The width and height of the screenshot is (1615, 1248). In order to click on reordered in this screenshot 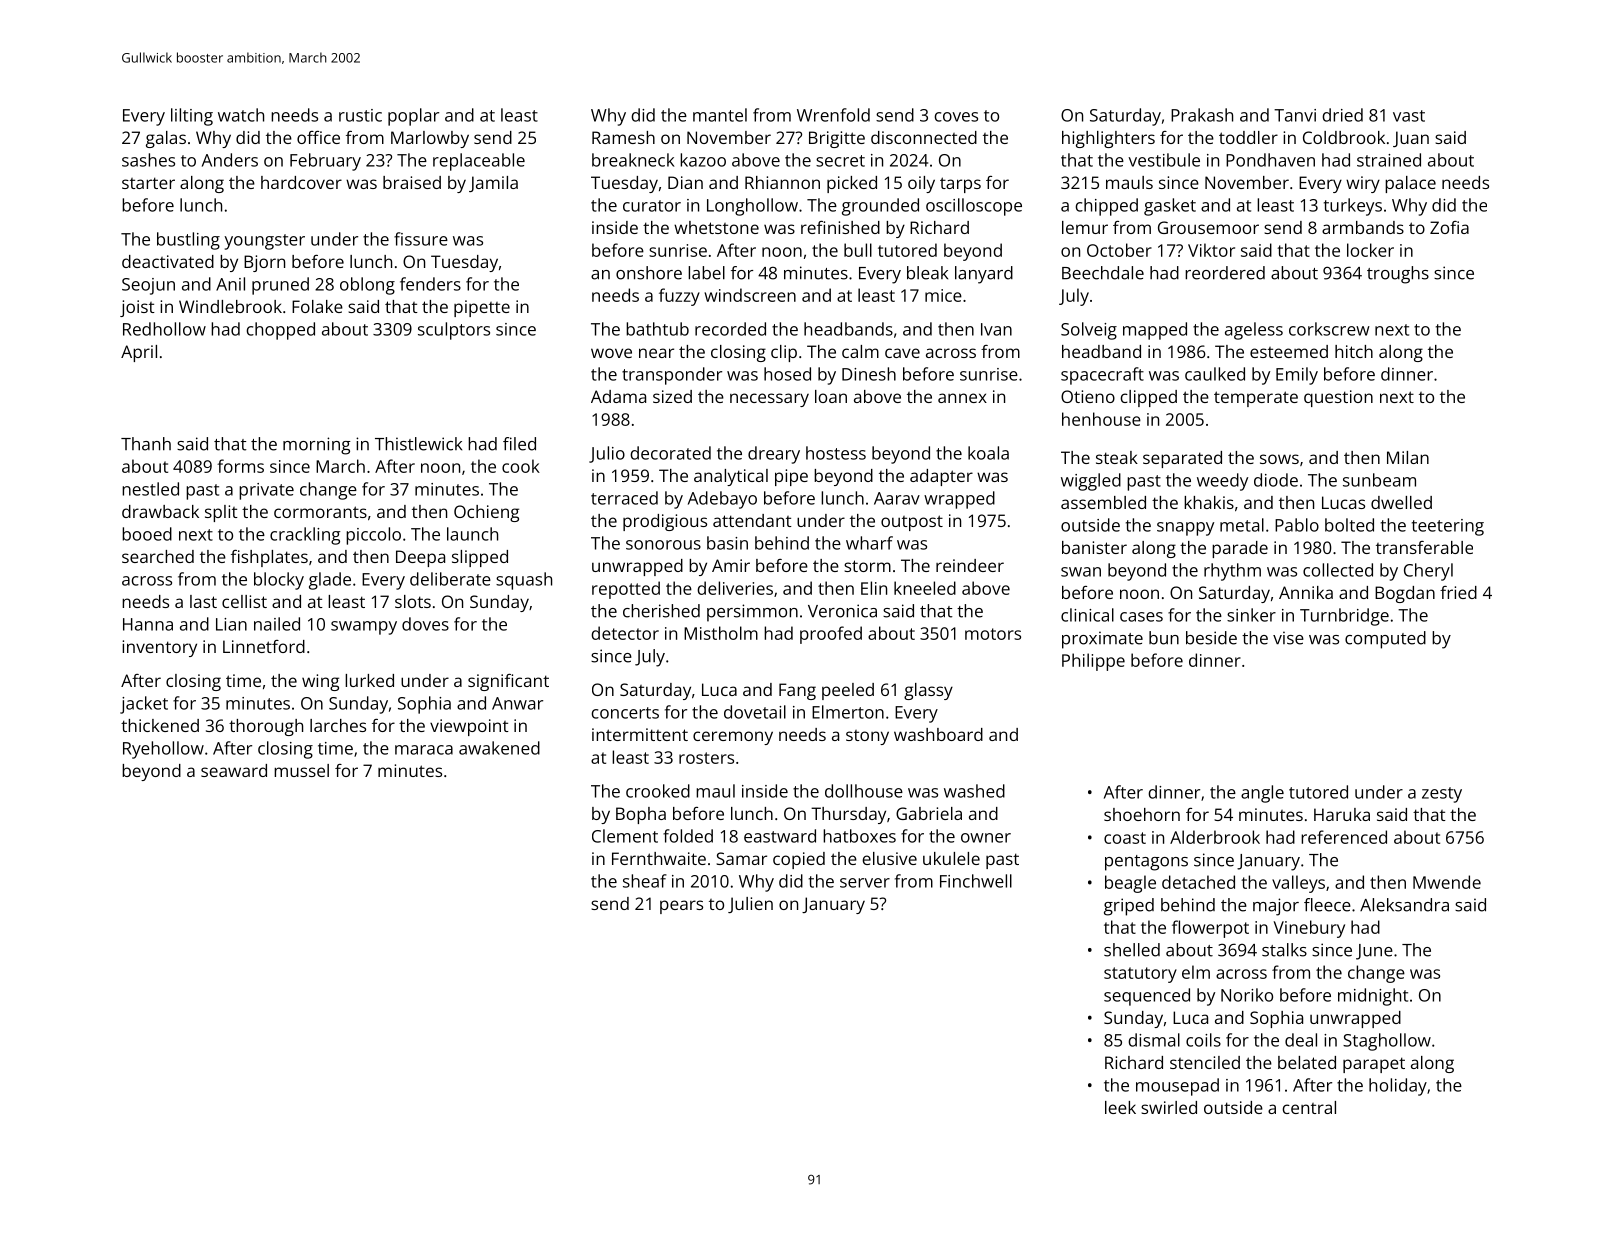, I will do `click(1225, 273)`.
